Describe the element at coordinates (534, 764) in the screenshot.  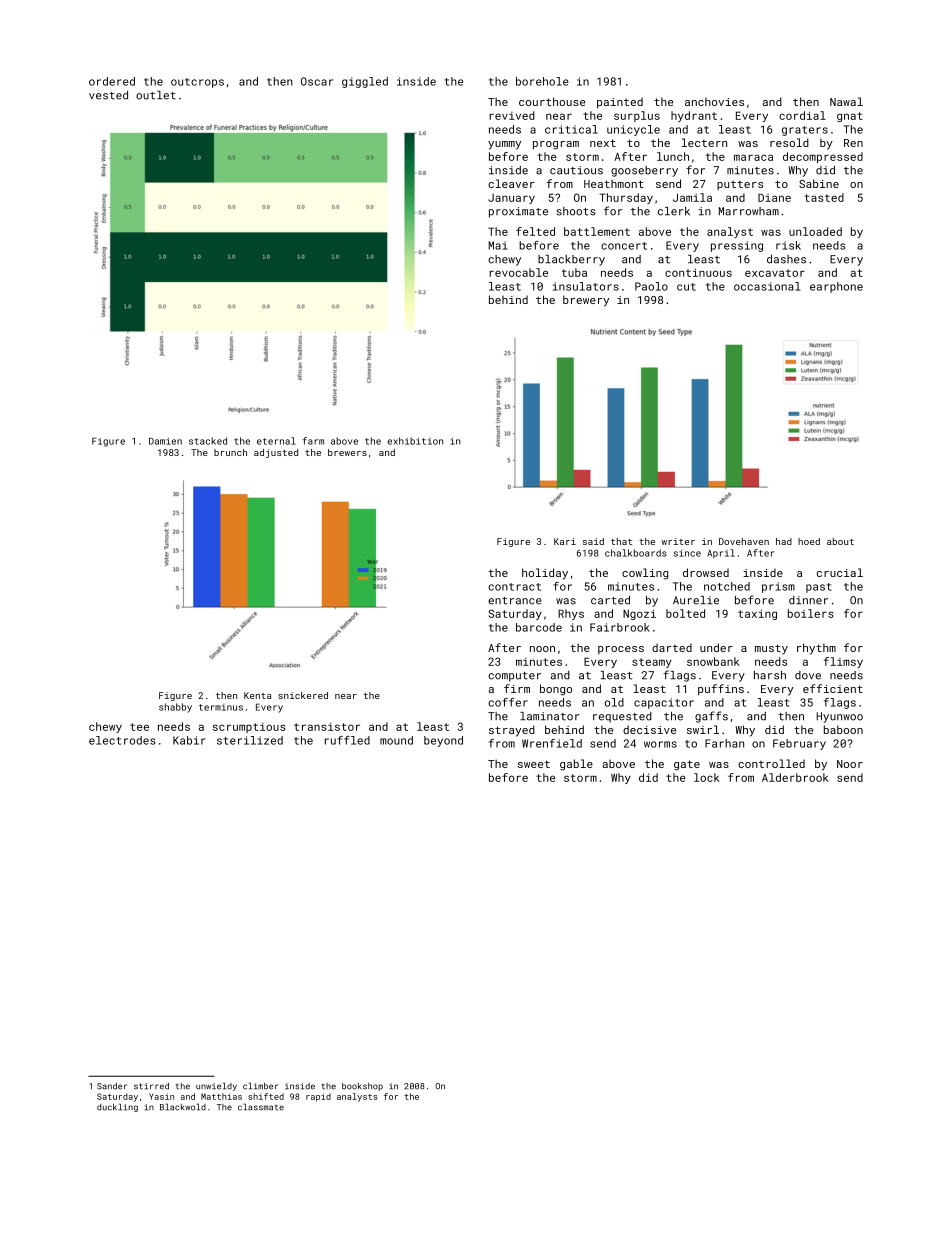
I see `sweet` at that location.
